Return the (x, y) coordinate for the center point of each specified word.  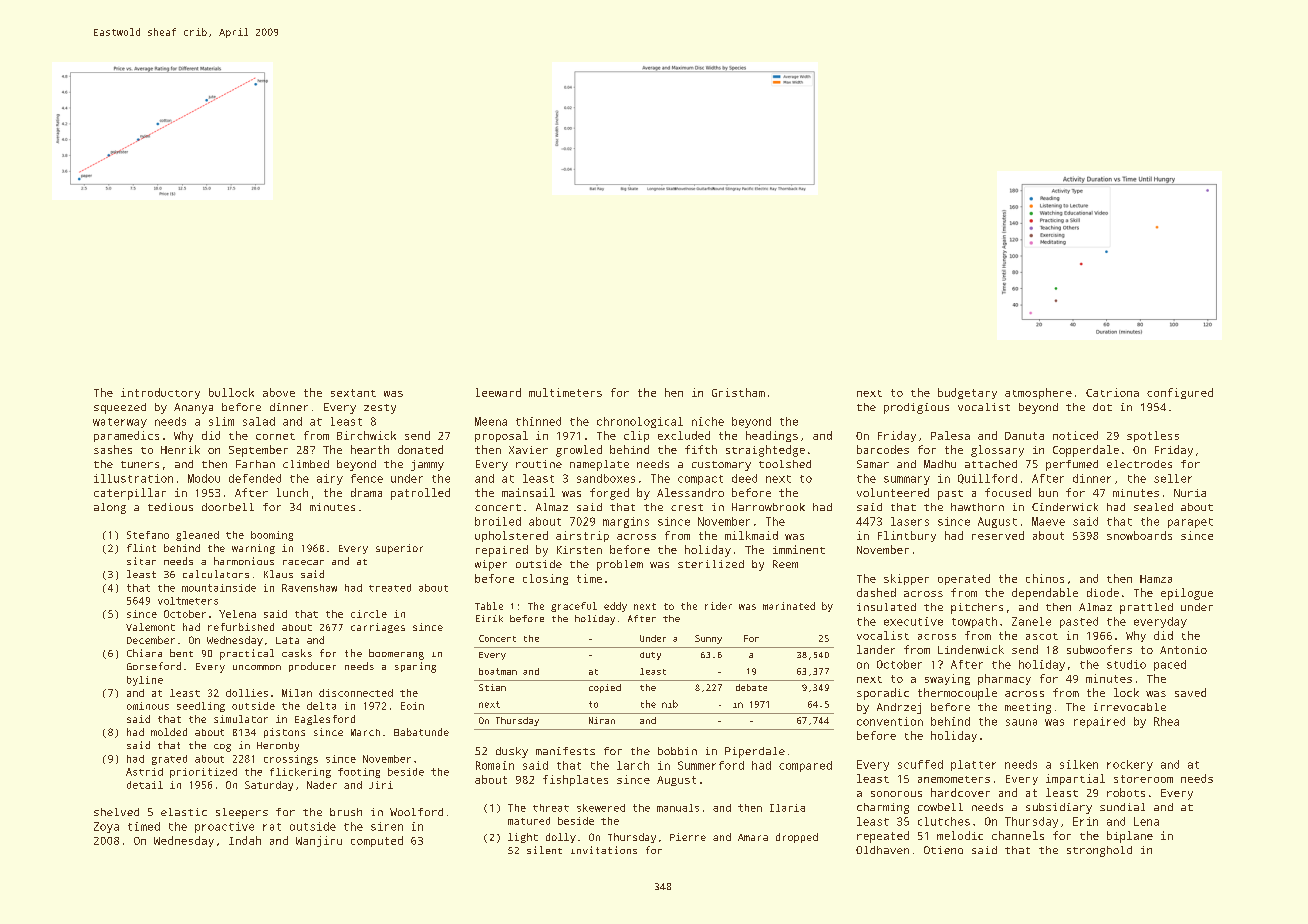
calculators (216, 574)
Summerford (711, 765)
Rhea (1166, 721)
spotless (1153, 436)
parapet (1190, 523)
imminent (799, 549)
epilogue (1187, 594)
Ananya (193, 408)
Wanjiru (319, 841)
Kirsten (579, 550)
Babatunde (421, 732)
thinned (538, 421)
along (110, 508)
